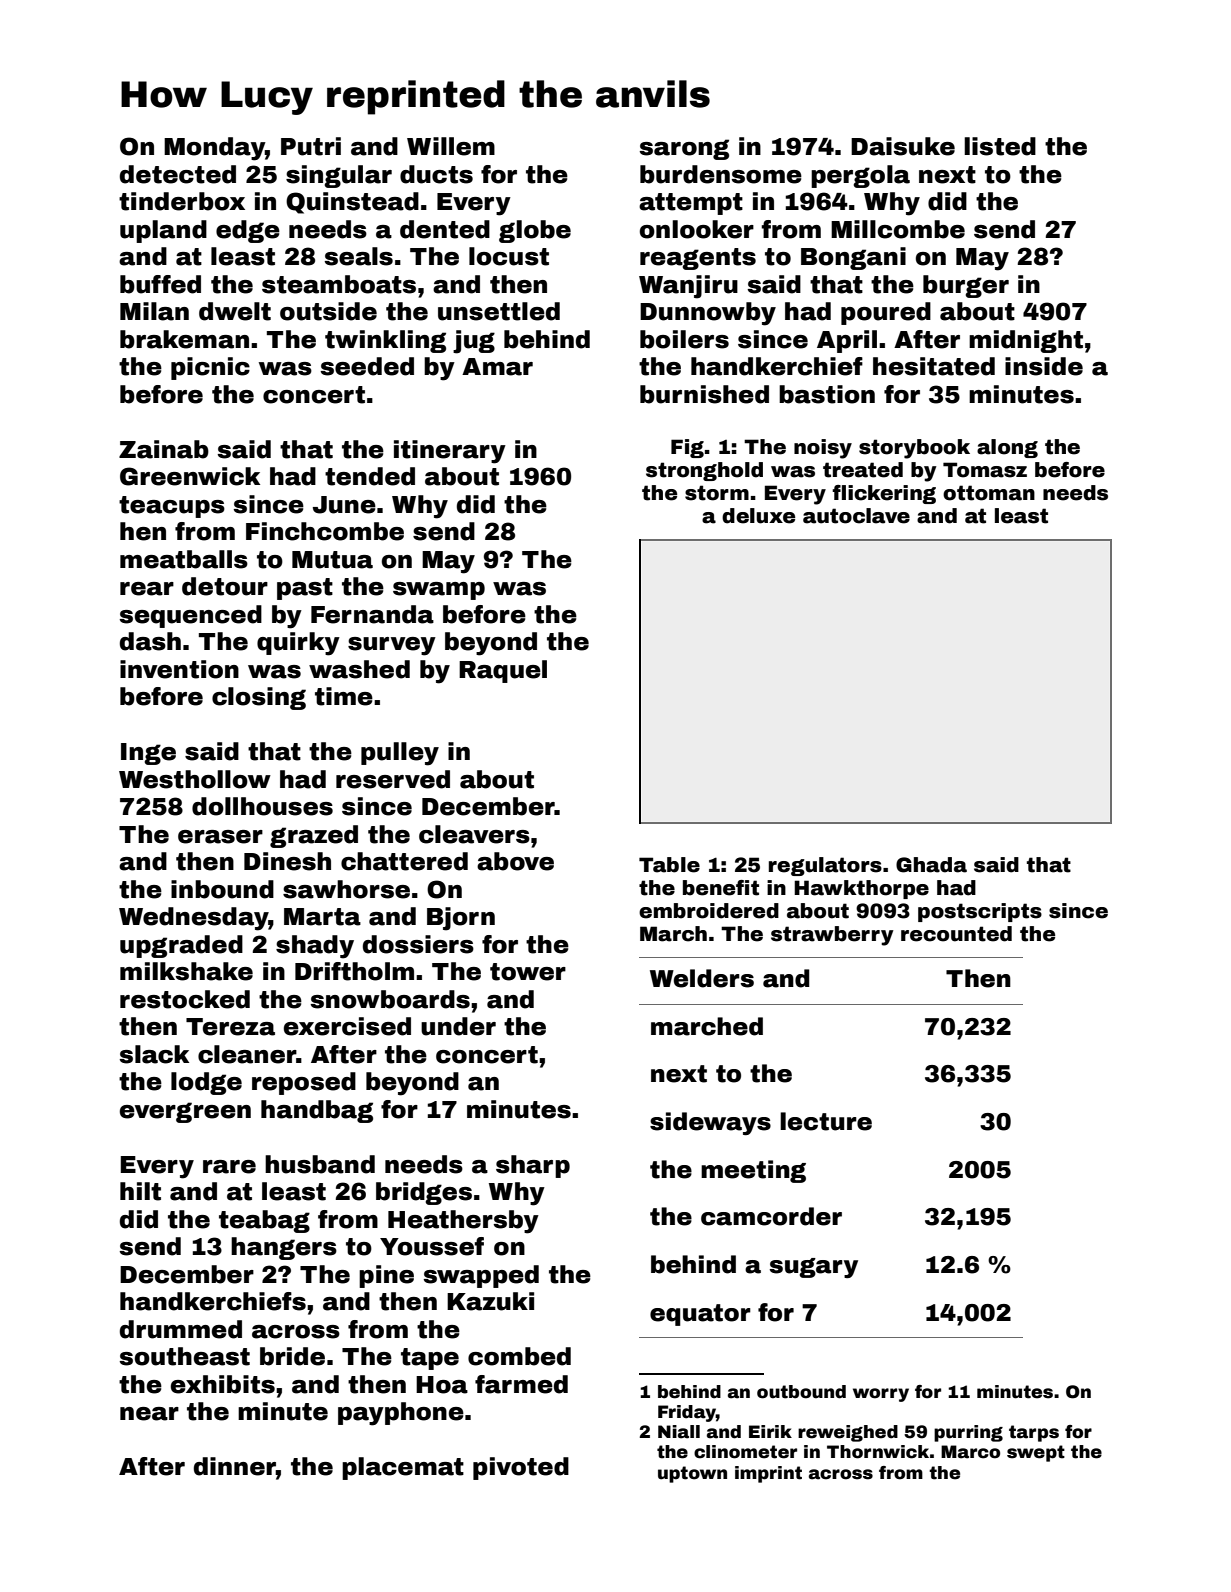 Image resolution: width=1231 pixels, height=1592 pixels. I want to click on camcorder, so click(771, 1216).
